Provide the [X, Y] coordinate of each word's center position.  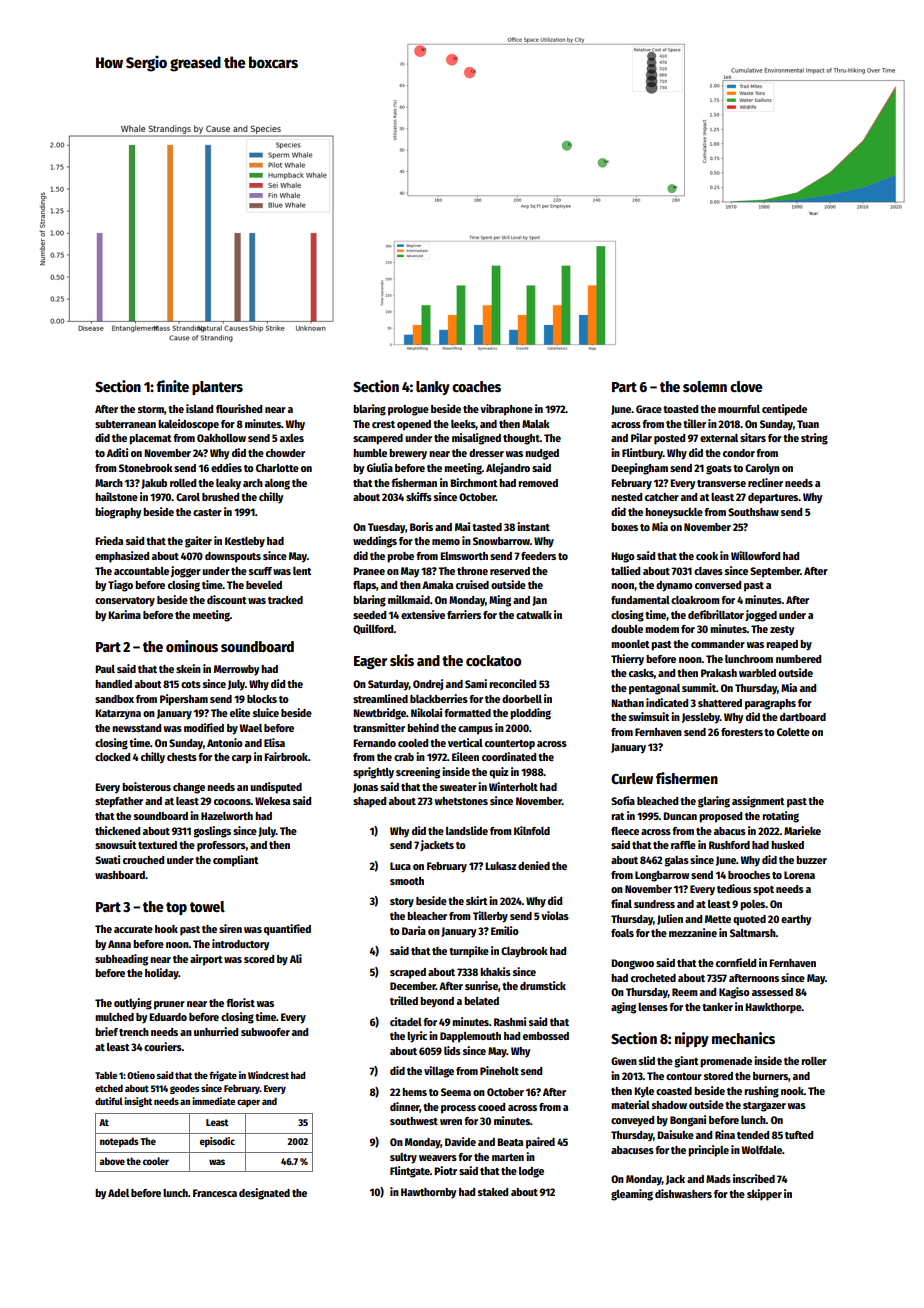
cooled [413, 743]
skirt [477, 900]
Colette [793, 732]
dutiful [109, 1101]
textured [157, 845]
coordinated [509, 756]
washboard [120, 875]
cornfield [736, 962]
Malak [536, 424]
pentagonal [654, 689]
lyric [417, 1037]
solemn [705, 386]
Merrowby [236, 670]
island [199, 408]
